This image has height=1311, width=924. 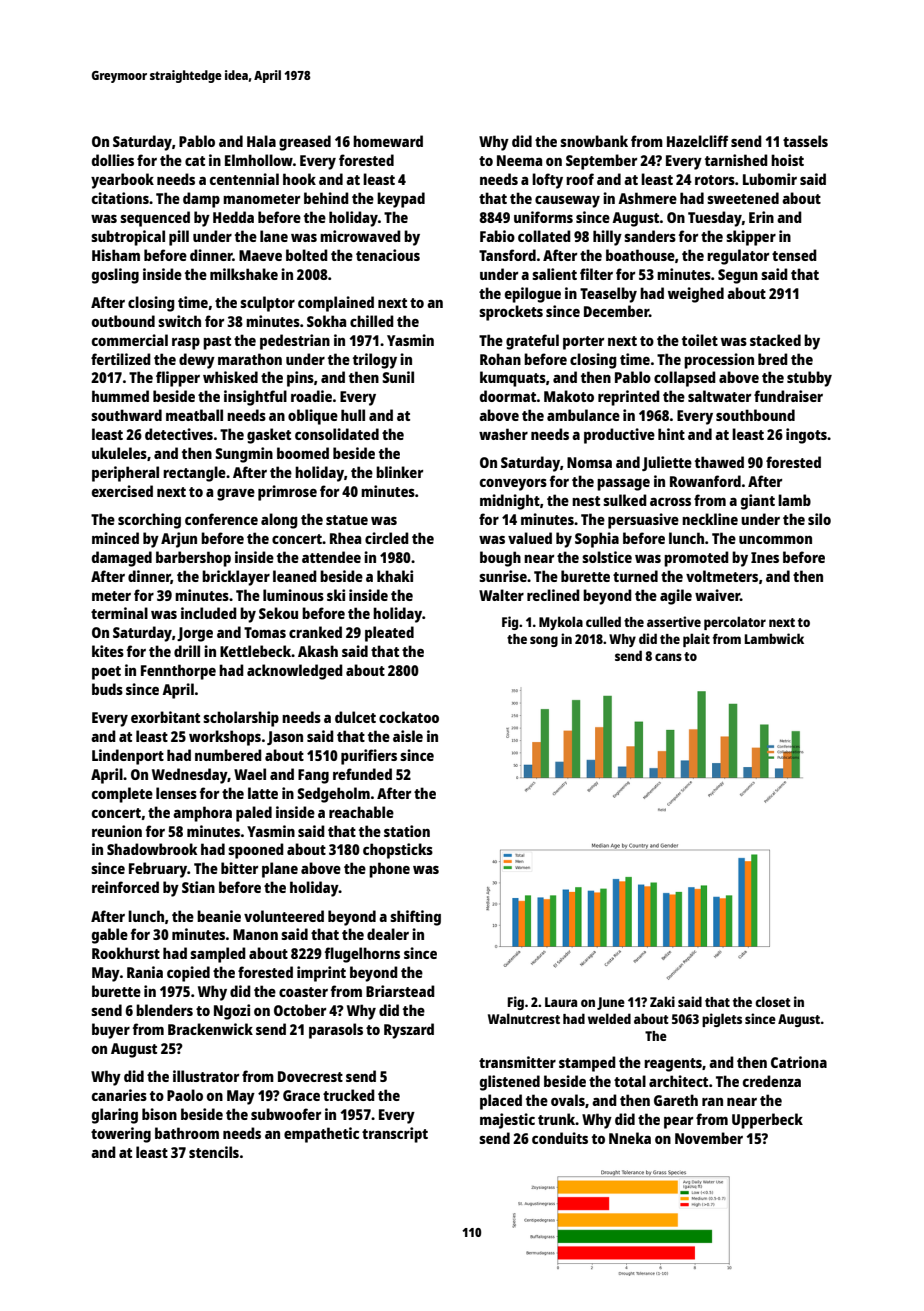 I want to click on porter, so click(x=583, y=343).
